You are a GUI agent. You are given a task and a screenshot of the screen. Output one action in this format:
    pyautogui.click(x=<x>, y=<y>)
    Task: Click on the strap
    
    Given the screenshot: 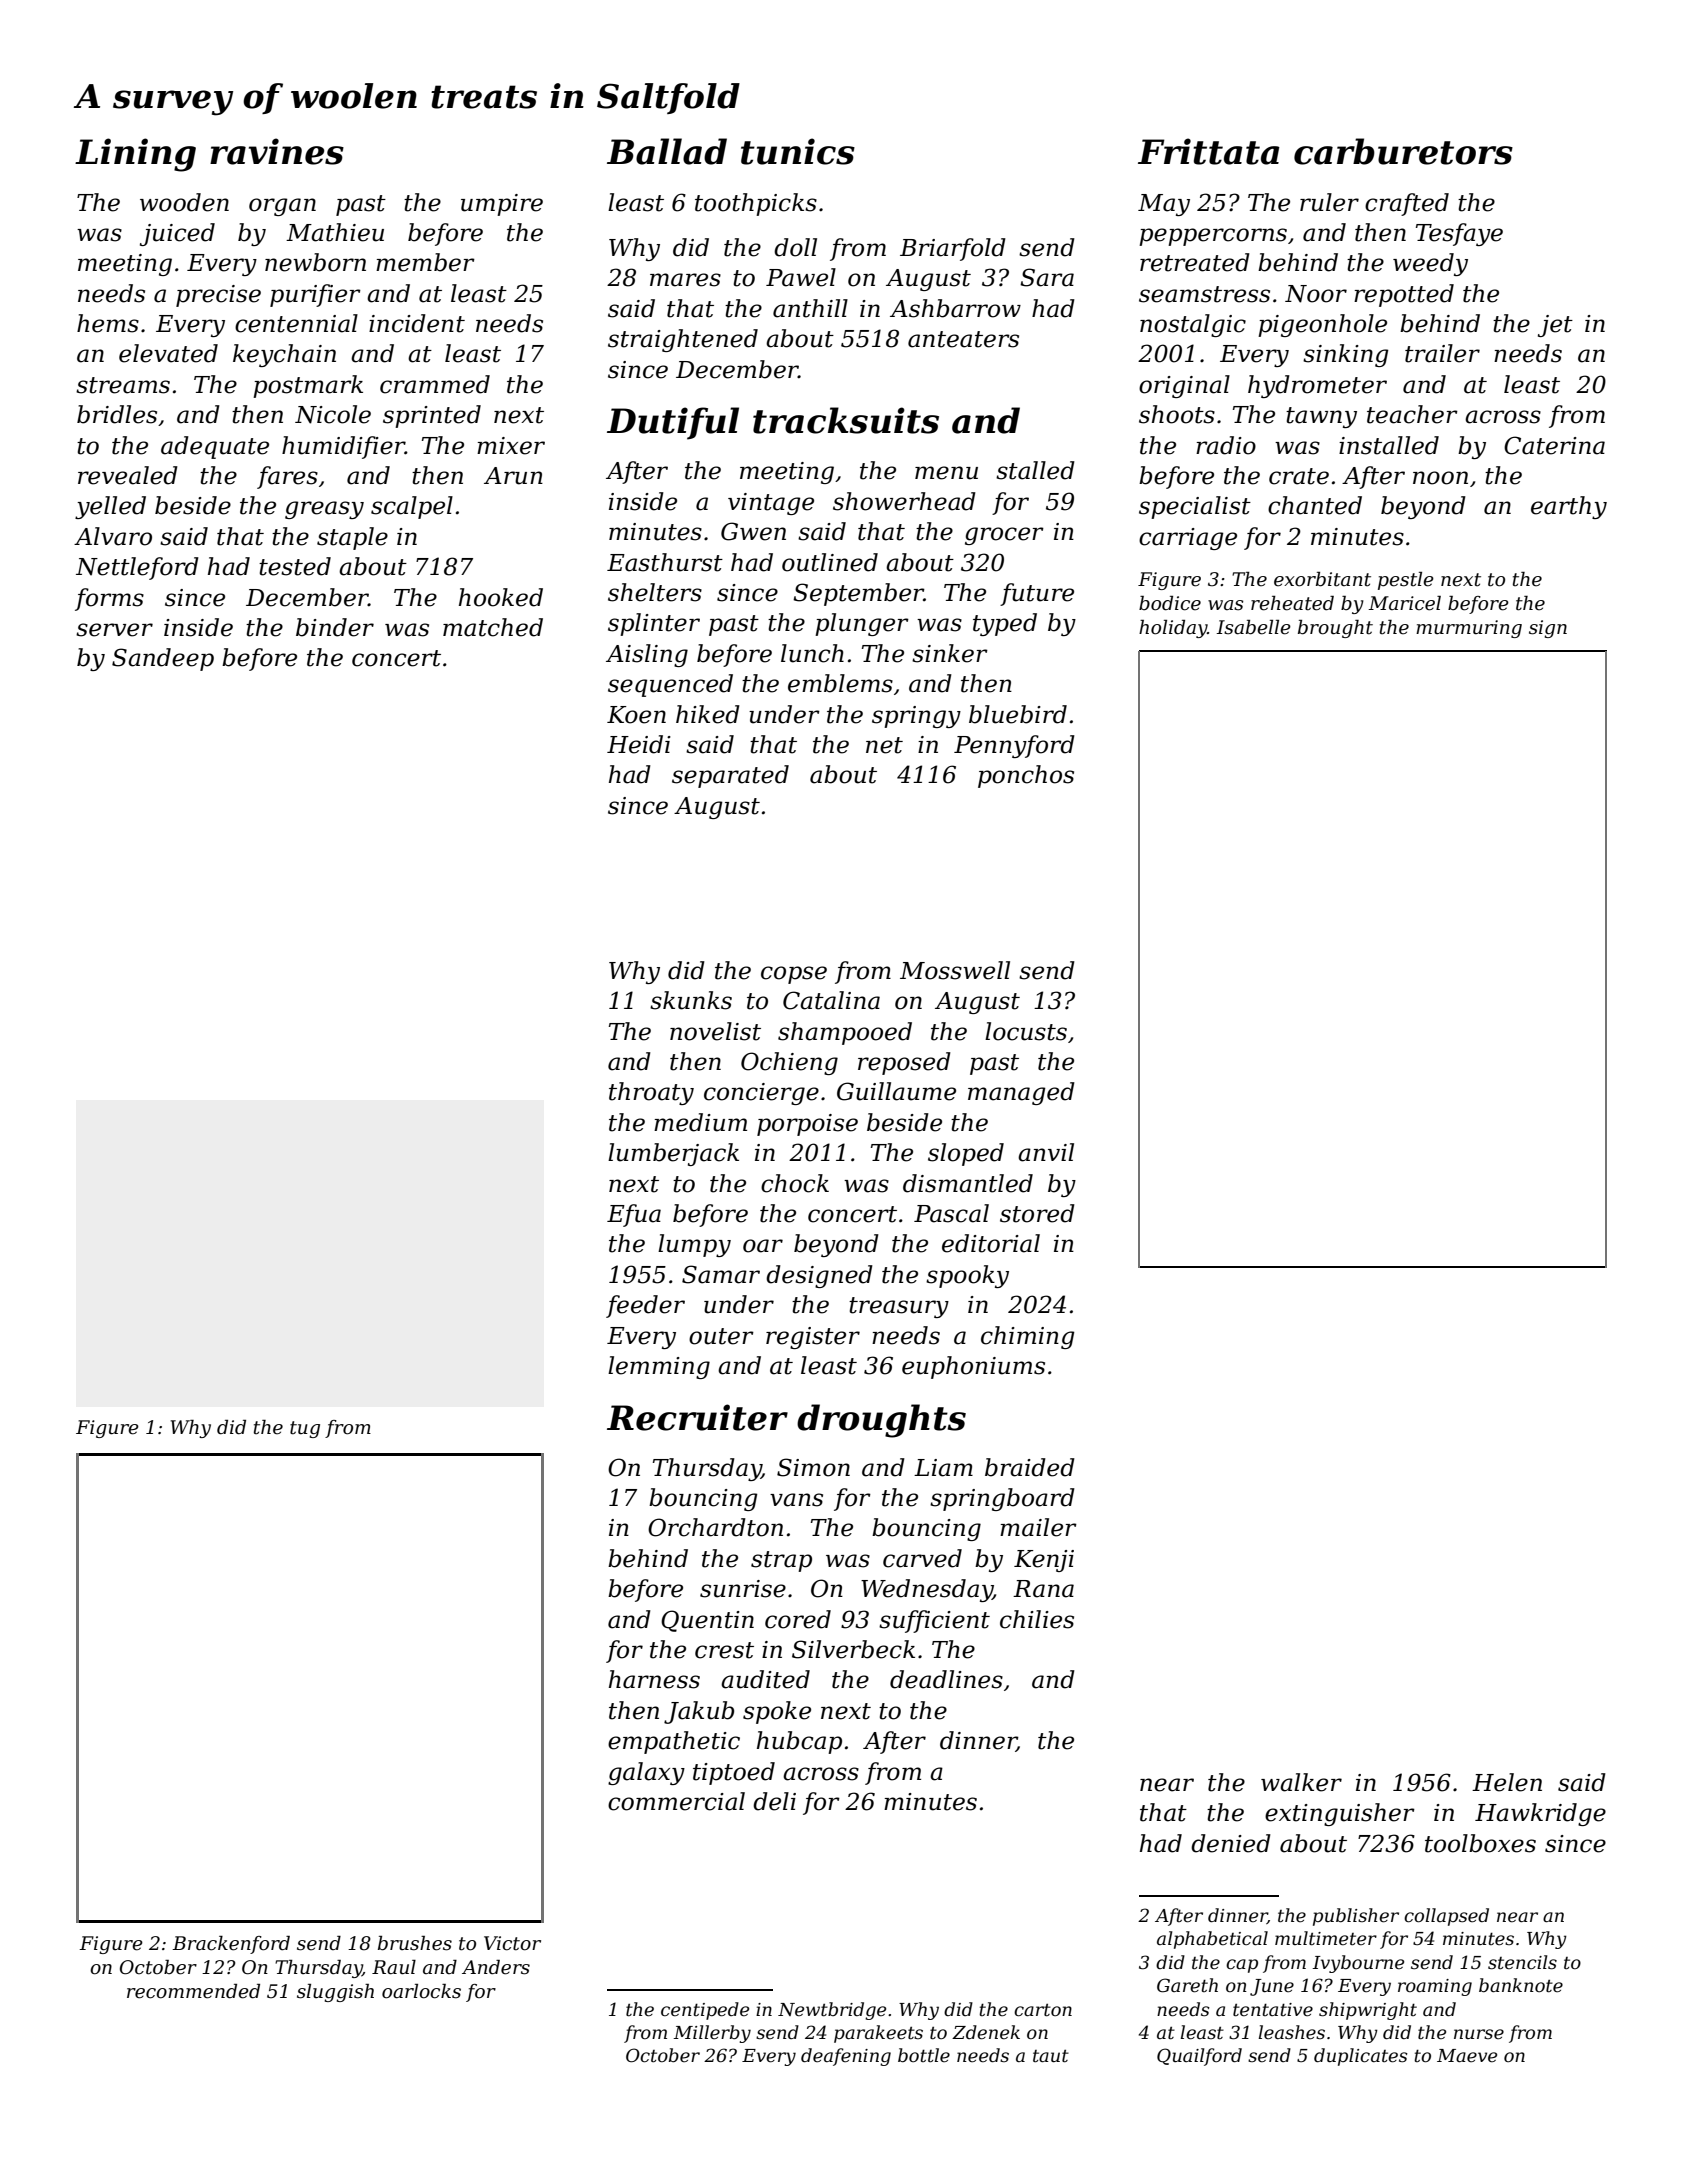 What is the action you would take?
    pyautogui.click(x=781, y=1561)
